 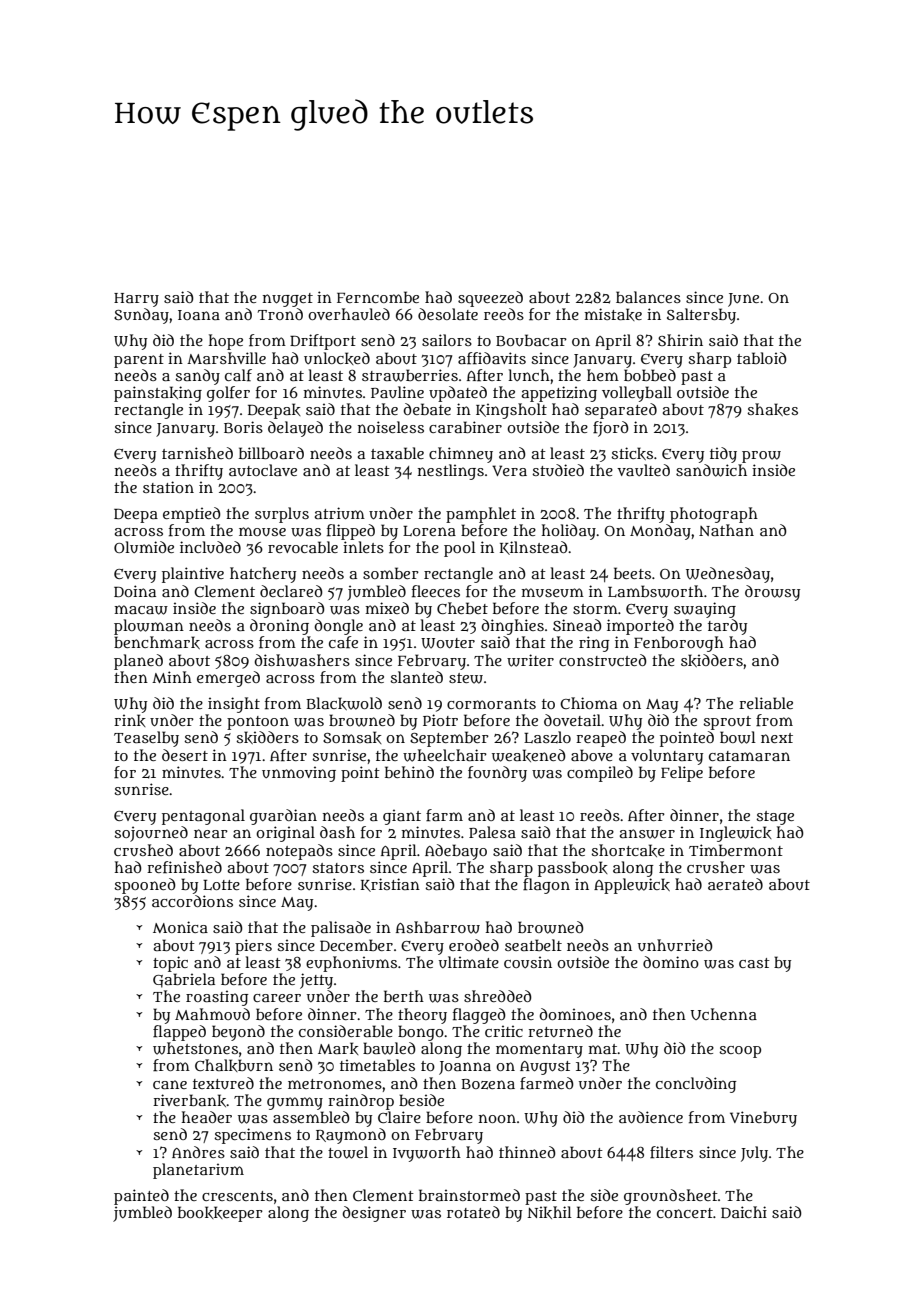 What do you see at coordinates (628, 850) in the page?
I see `shortcake` at bounding box center [628, 850].
